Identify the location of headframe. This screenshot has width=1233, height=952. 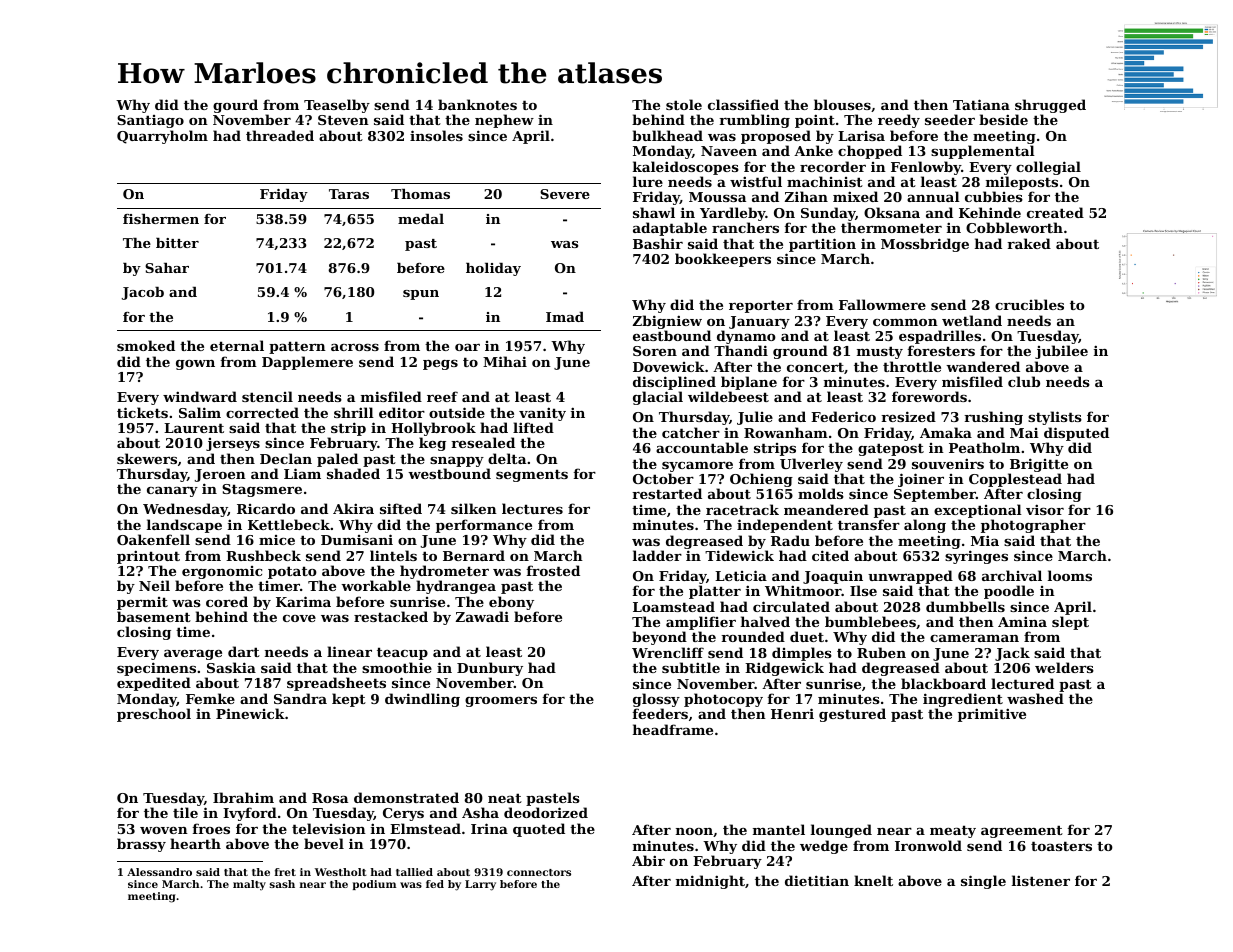
(673, 729).
